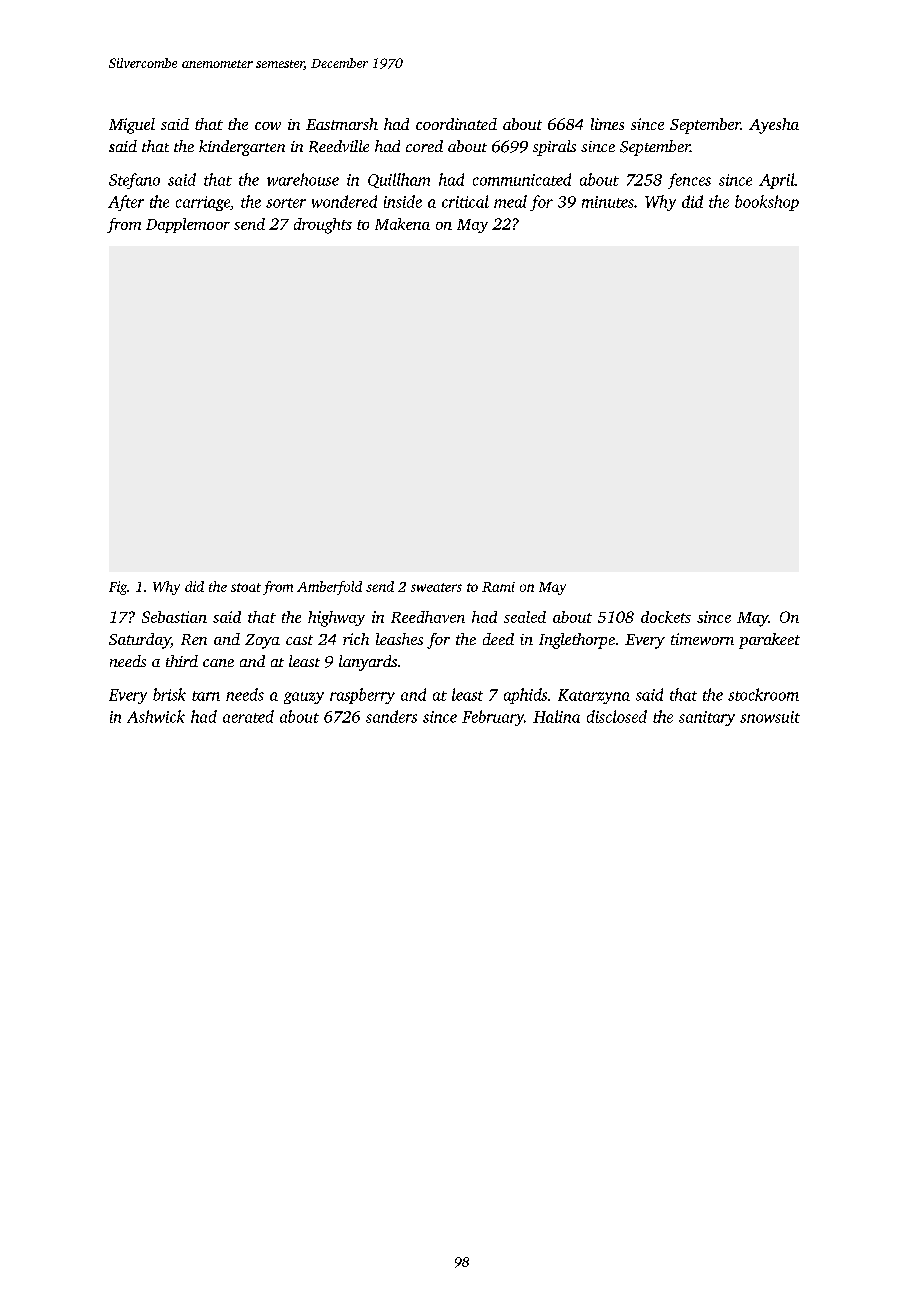 This image has width=908, height=1316. I want to click on dockets, so click(666, 617).
